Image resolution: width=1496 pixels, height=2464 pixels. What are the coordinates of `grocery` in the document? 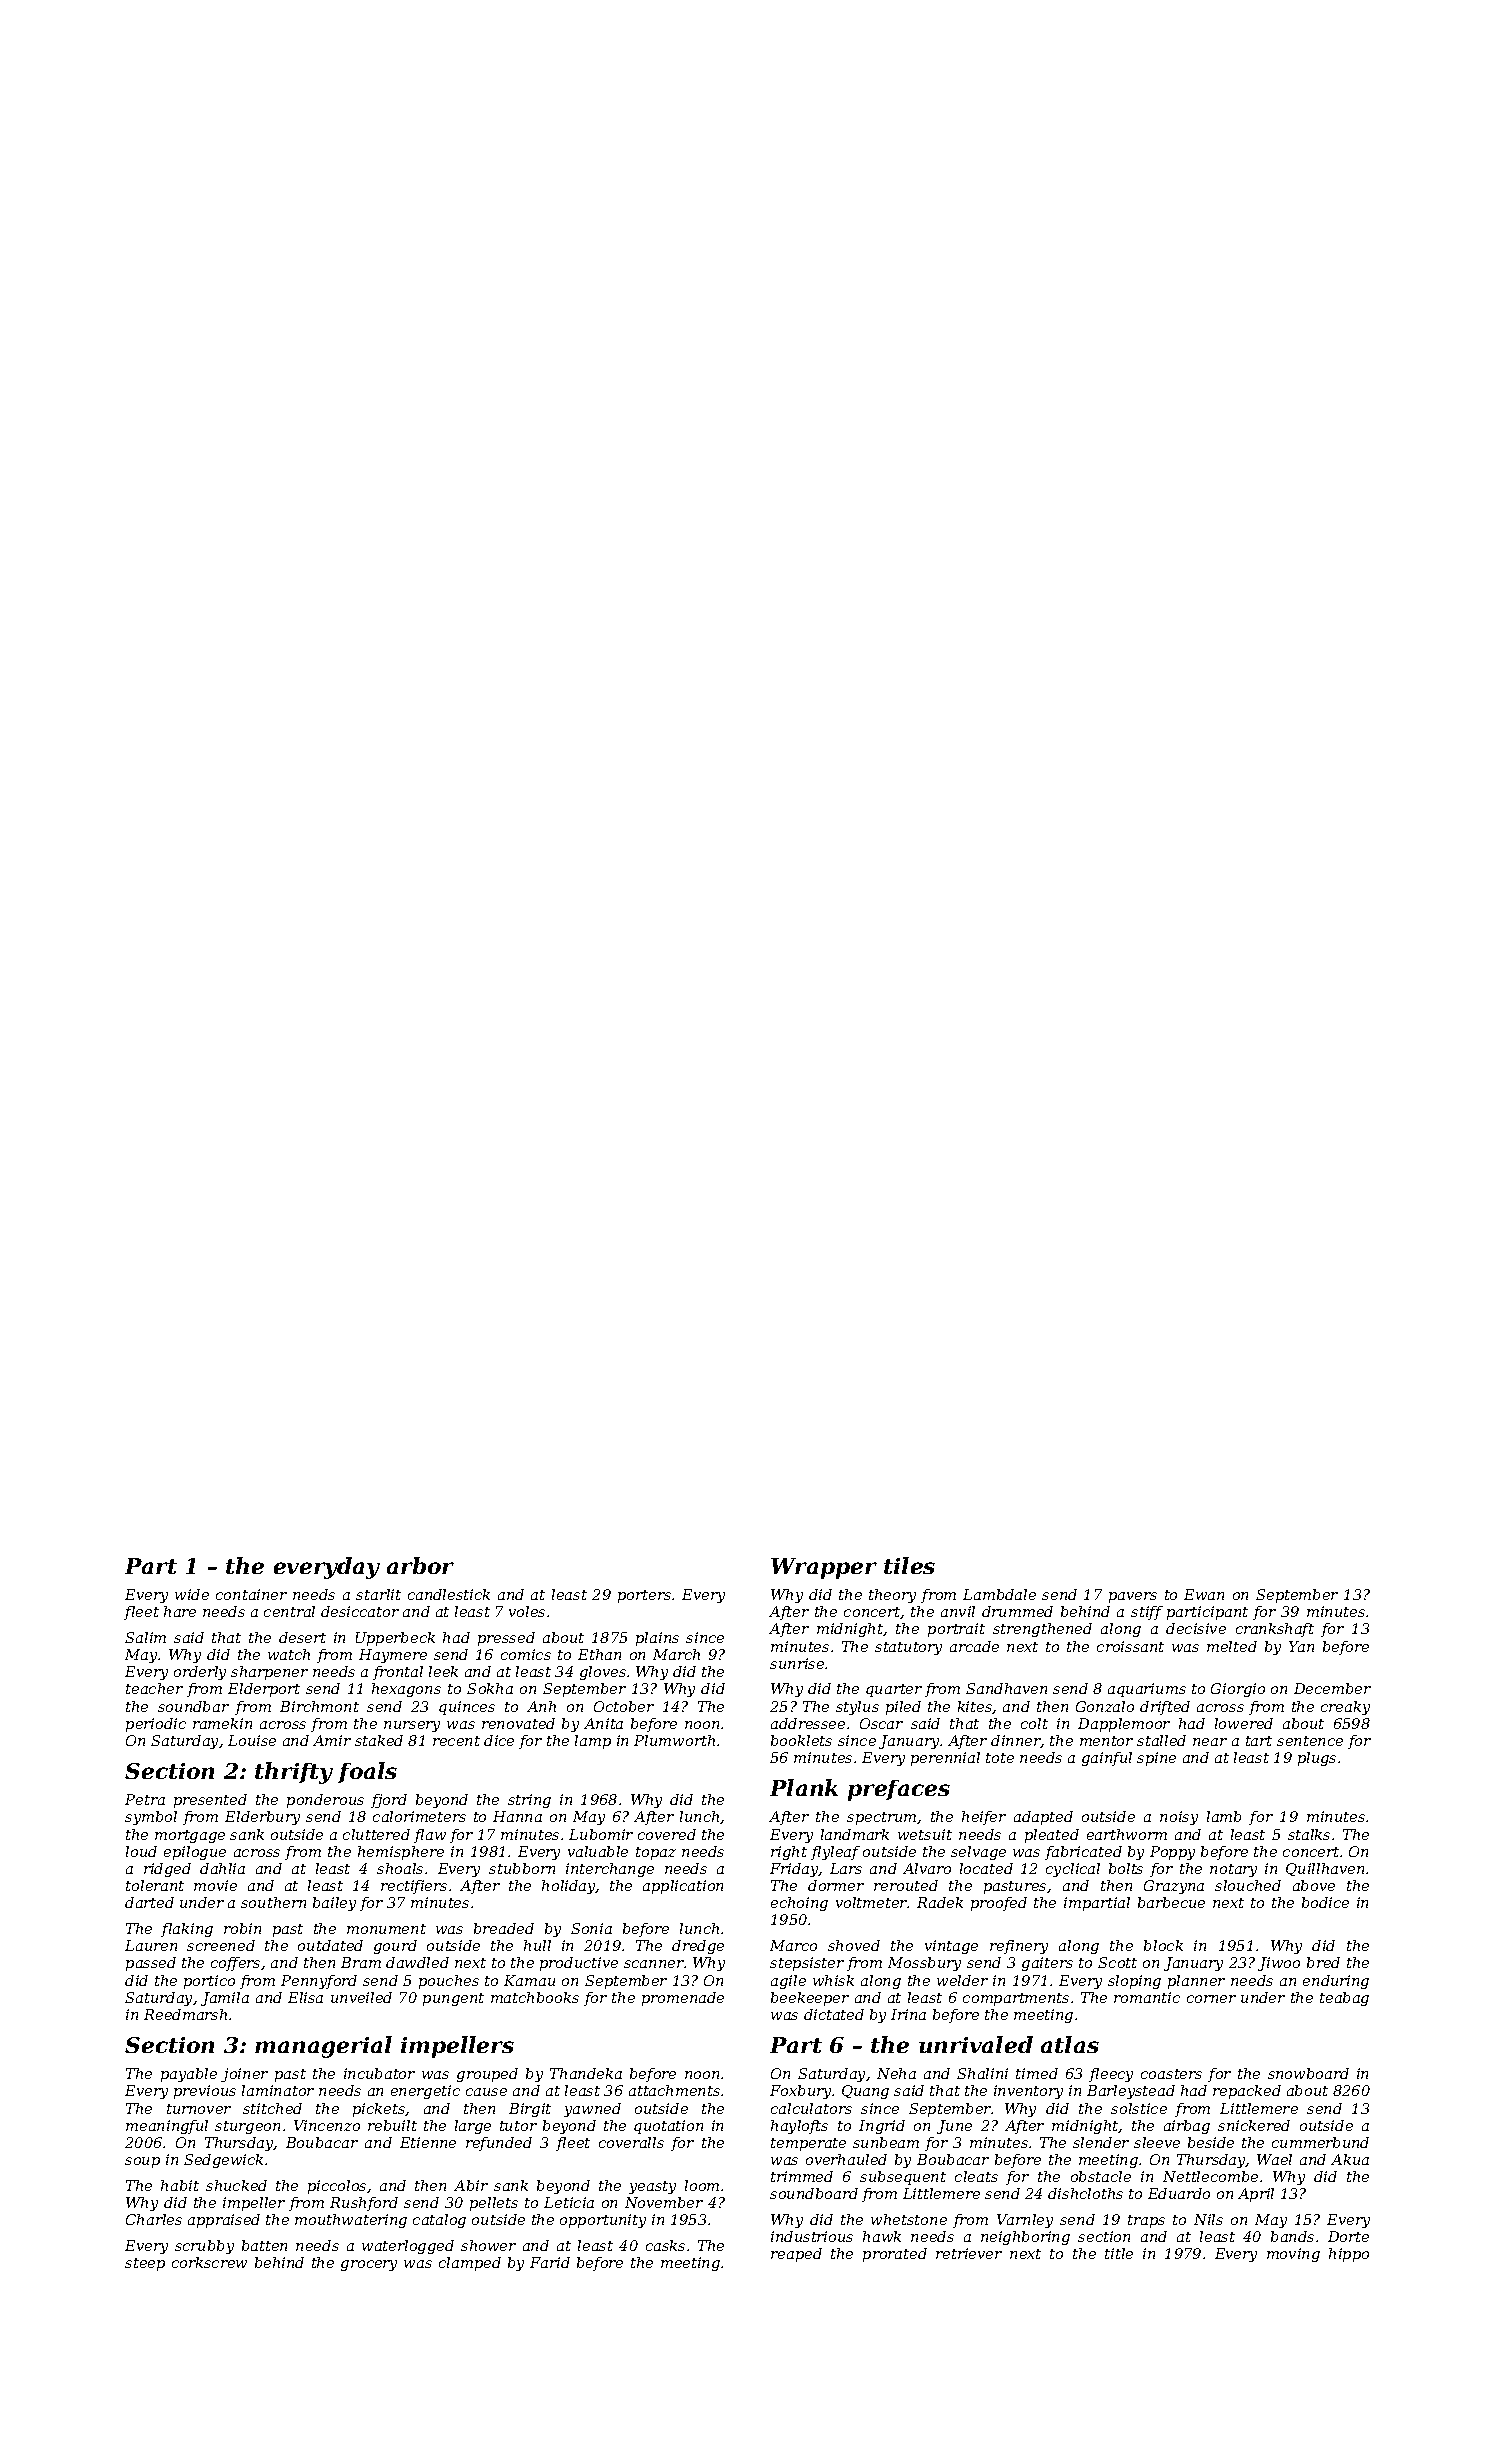 It's located at (369, 2265).
